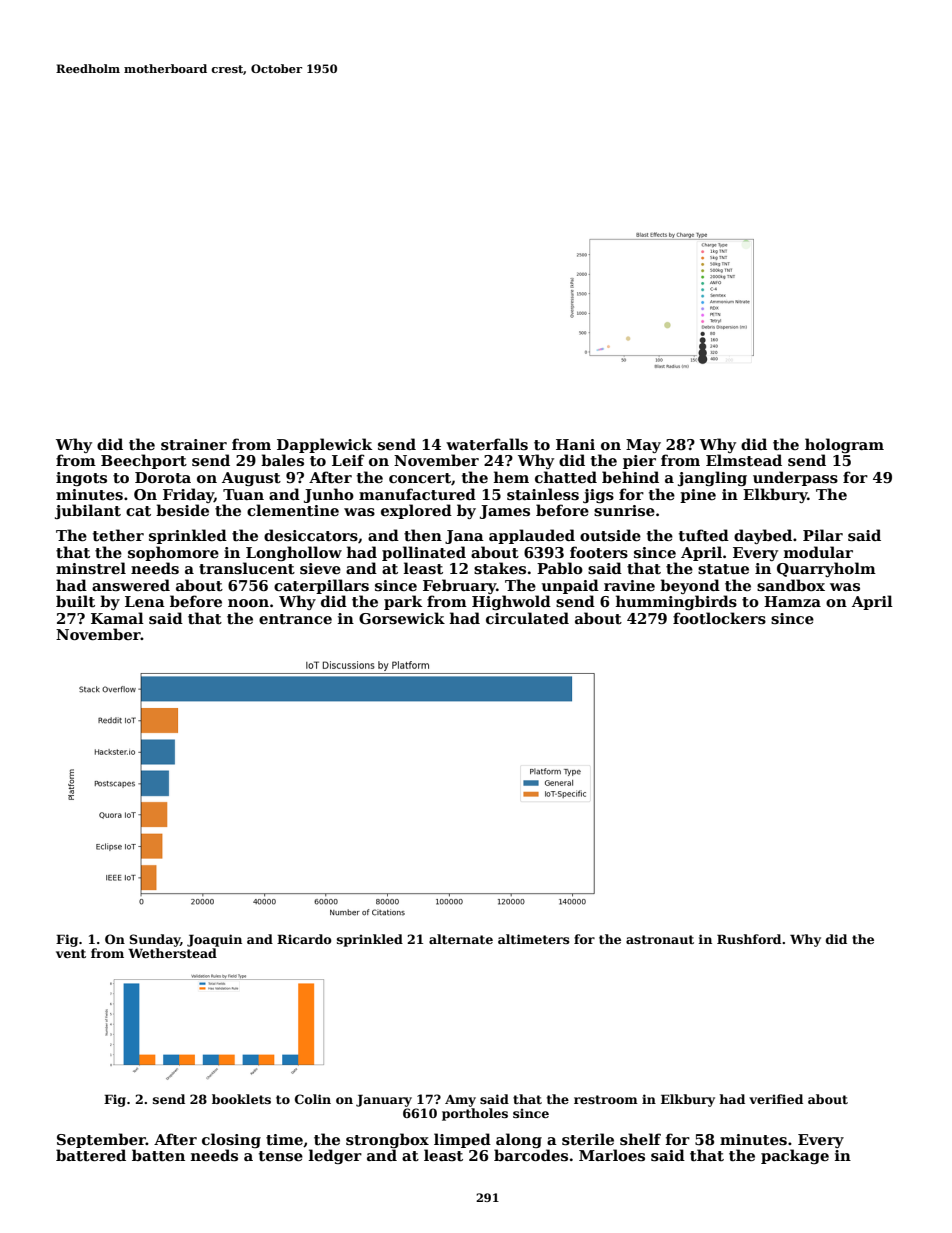  Describe the element at coordinates (776, 1099) in the screenshot. I see `verified` at that location.
